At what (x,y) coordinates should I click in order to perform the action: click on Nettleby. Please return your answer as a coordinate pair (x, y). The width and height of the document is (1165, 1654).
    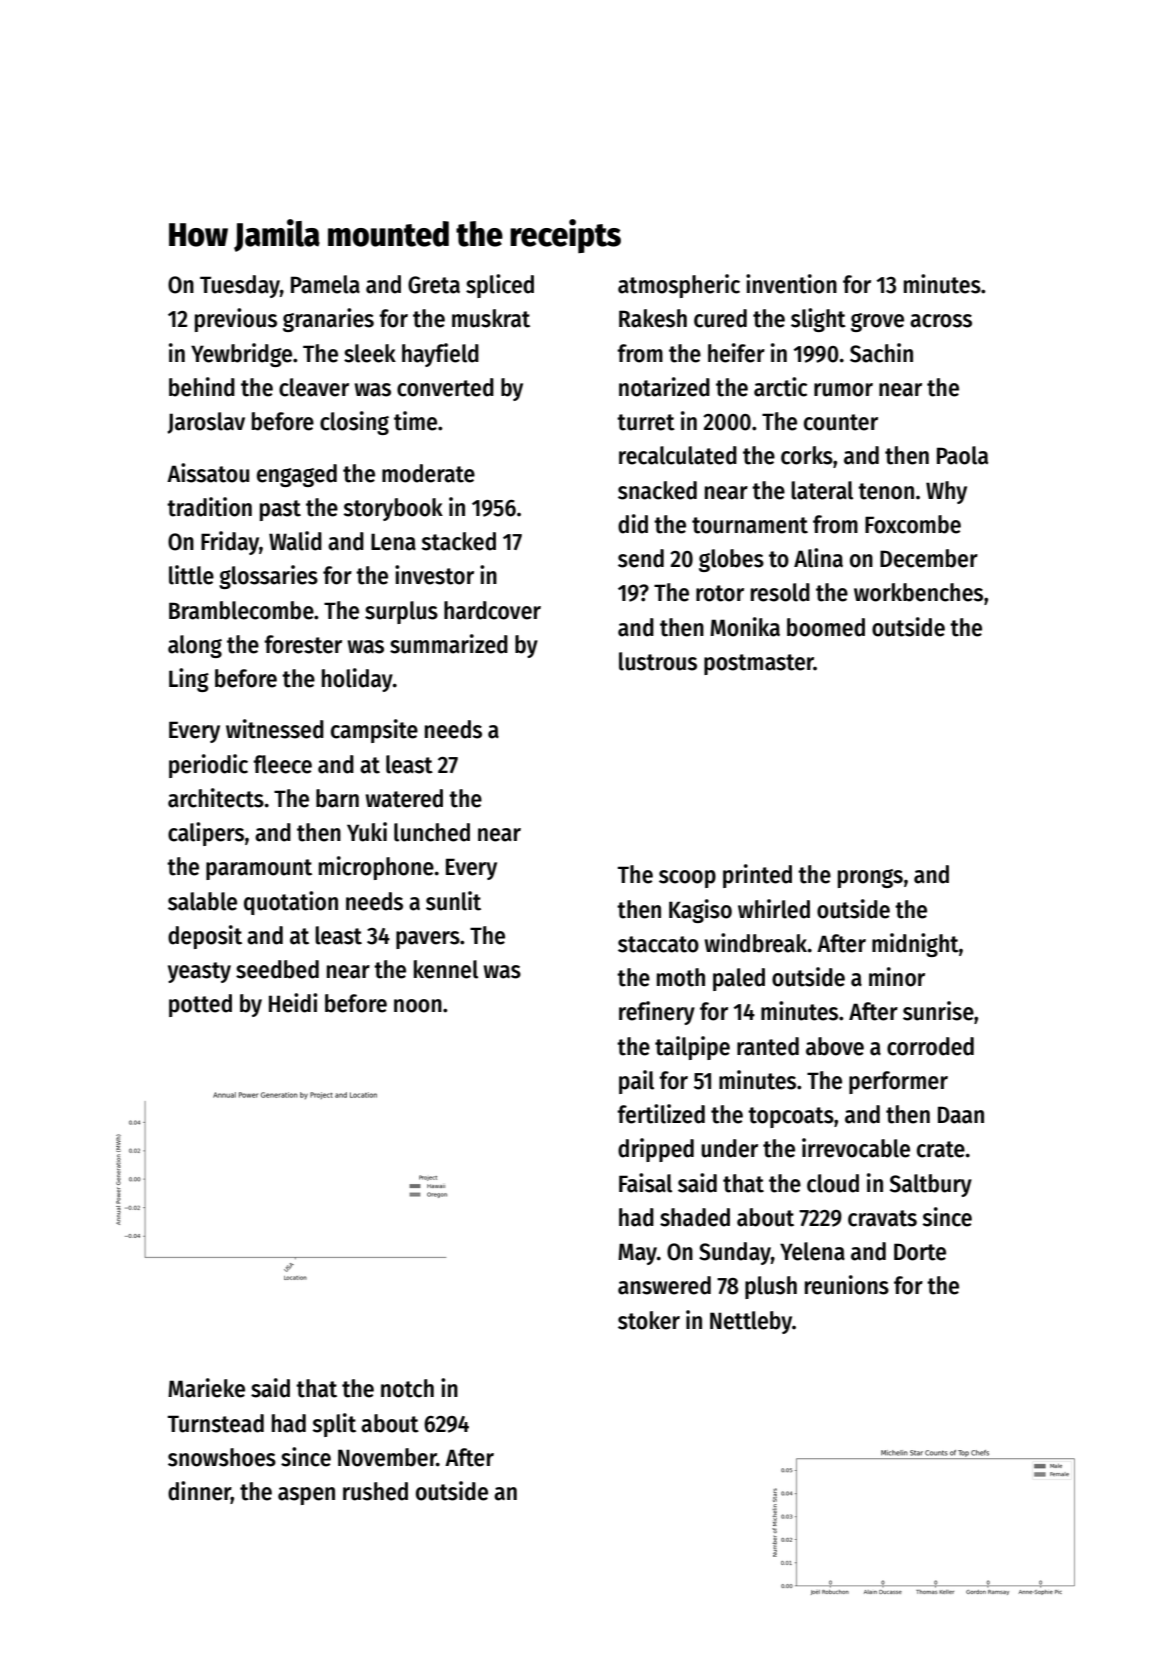
    Looking at the image, I should click on (751, 1322).
